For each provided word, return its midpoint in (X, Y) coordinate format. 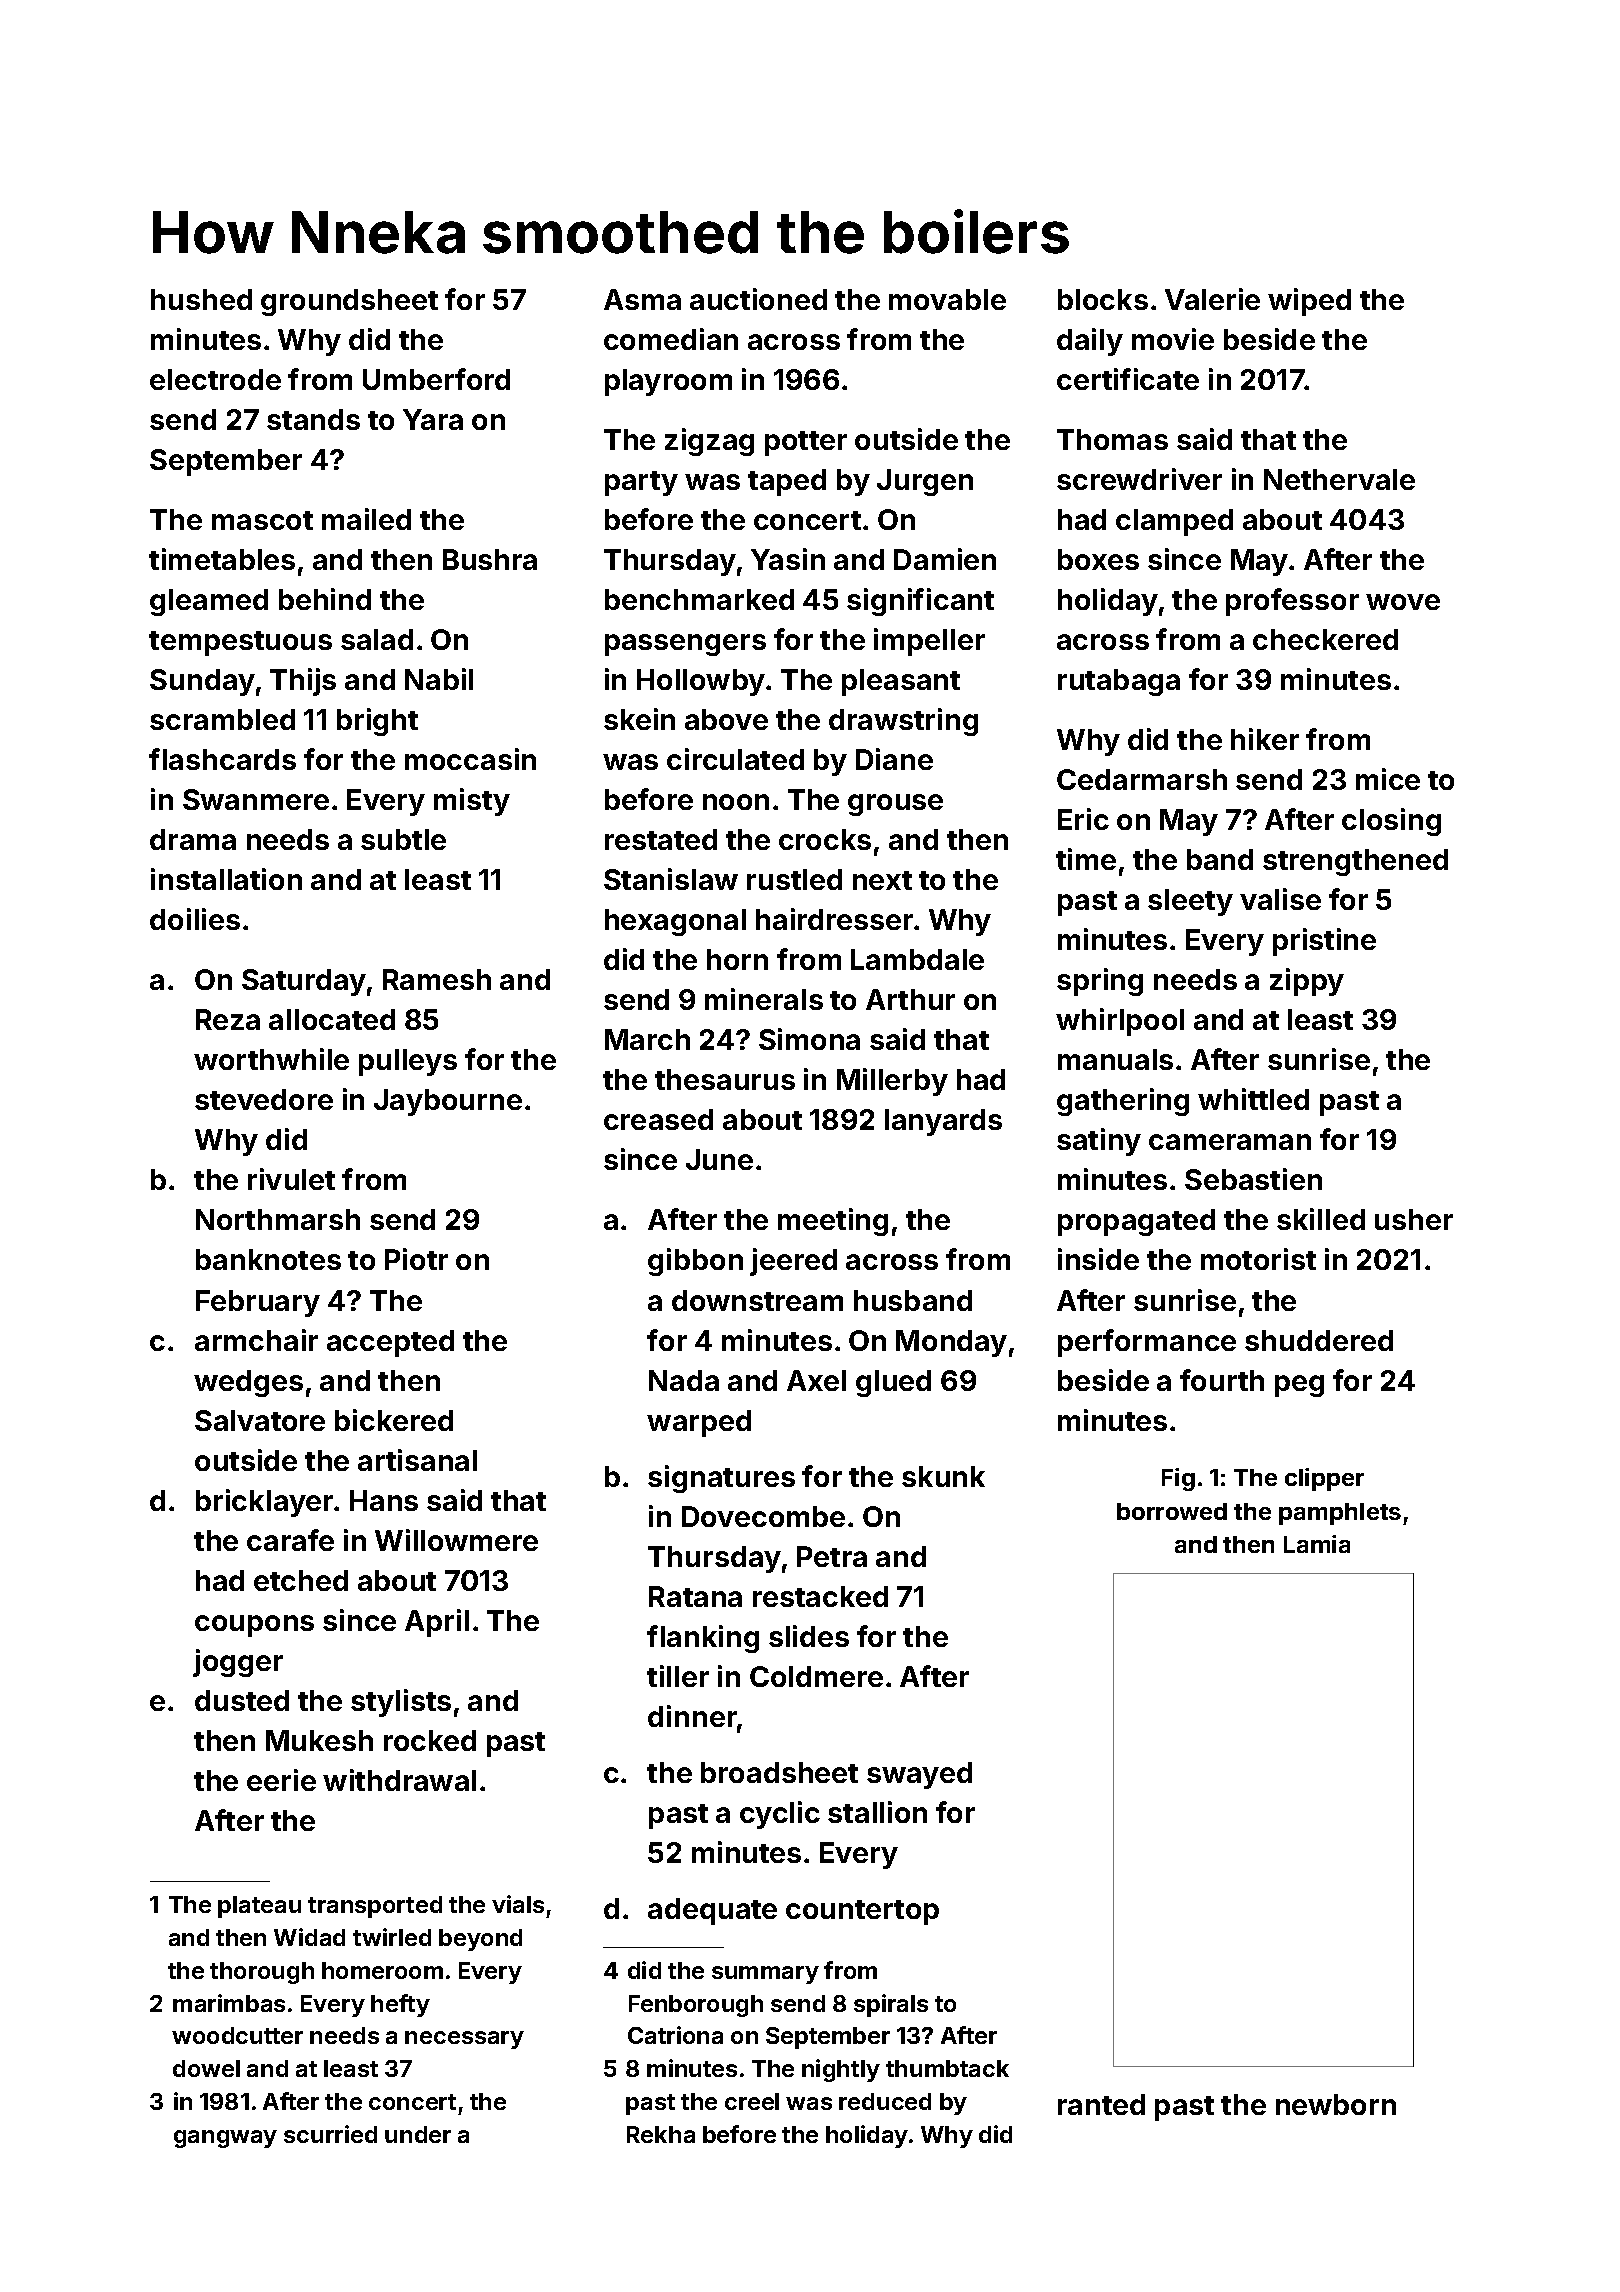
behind (325, 599)
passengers (685, 645)
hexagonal (675, 922)
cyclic (780, 1815)
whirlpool (1120, 1022)
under (418, 2134)
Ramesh (437, 979)
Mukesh (319, 1740)
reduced (885, 2101)
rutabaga (1119, 682)
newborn (1336, 2104)
